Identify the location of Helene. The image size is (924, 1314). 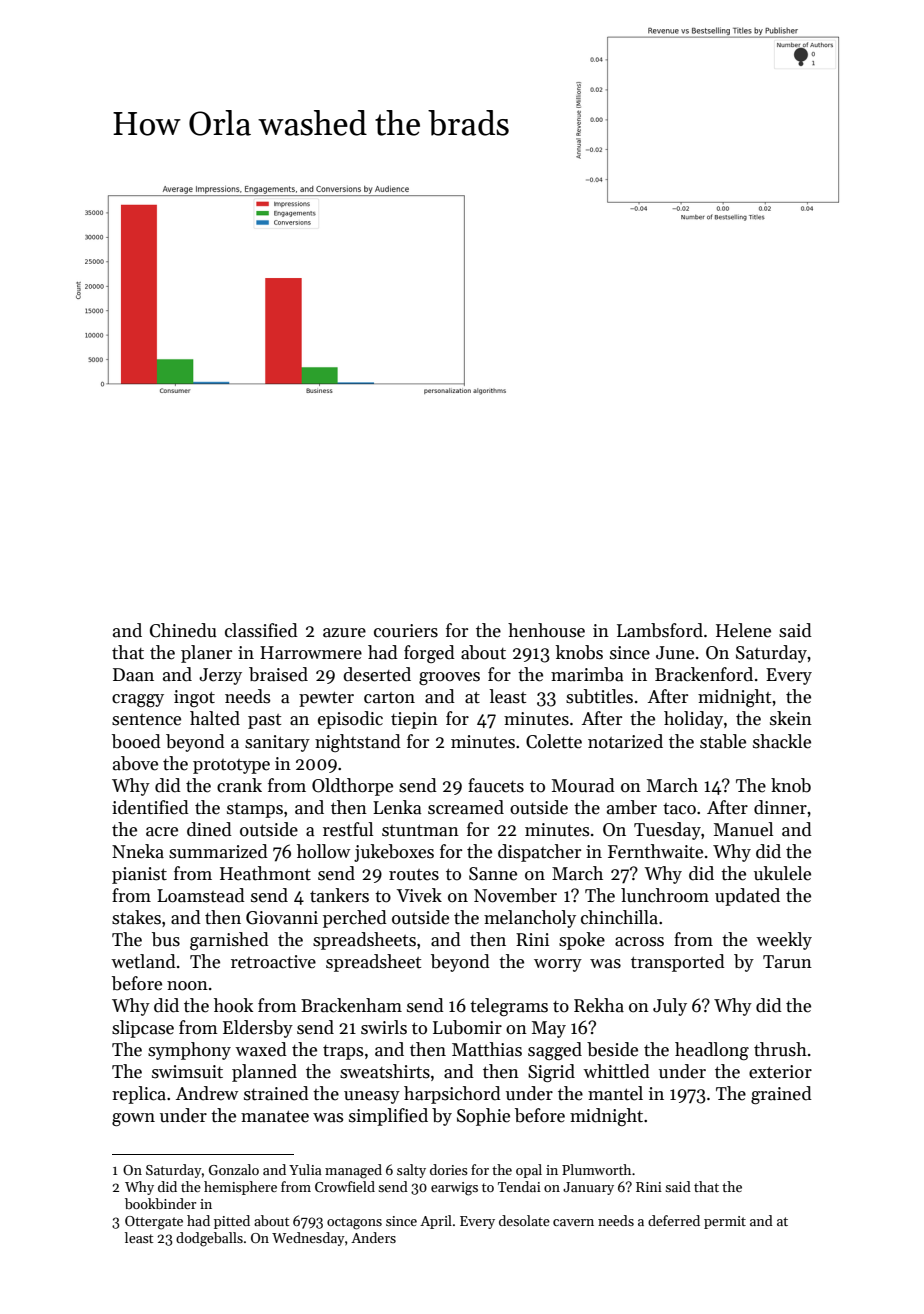
(743, 630).
